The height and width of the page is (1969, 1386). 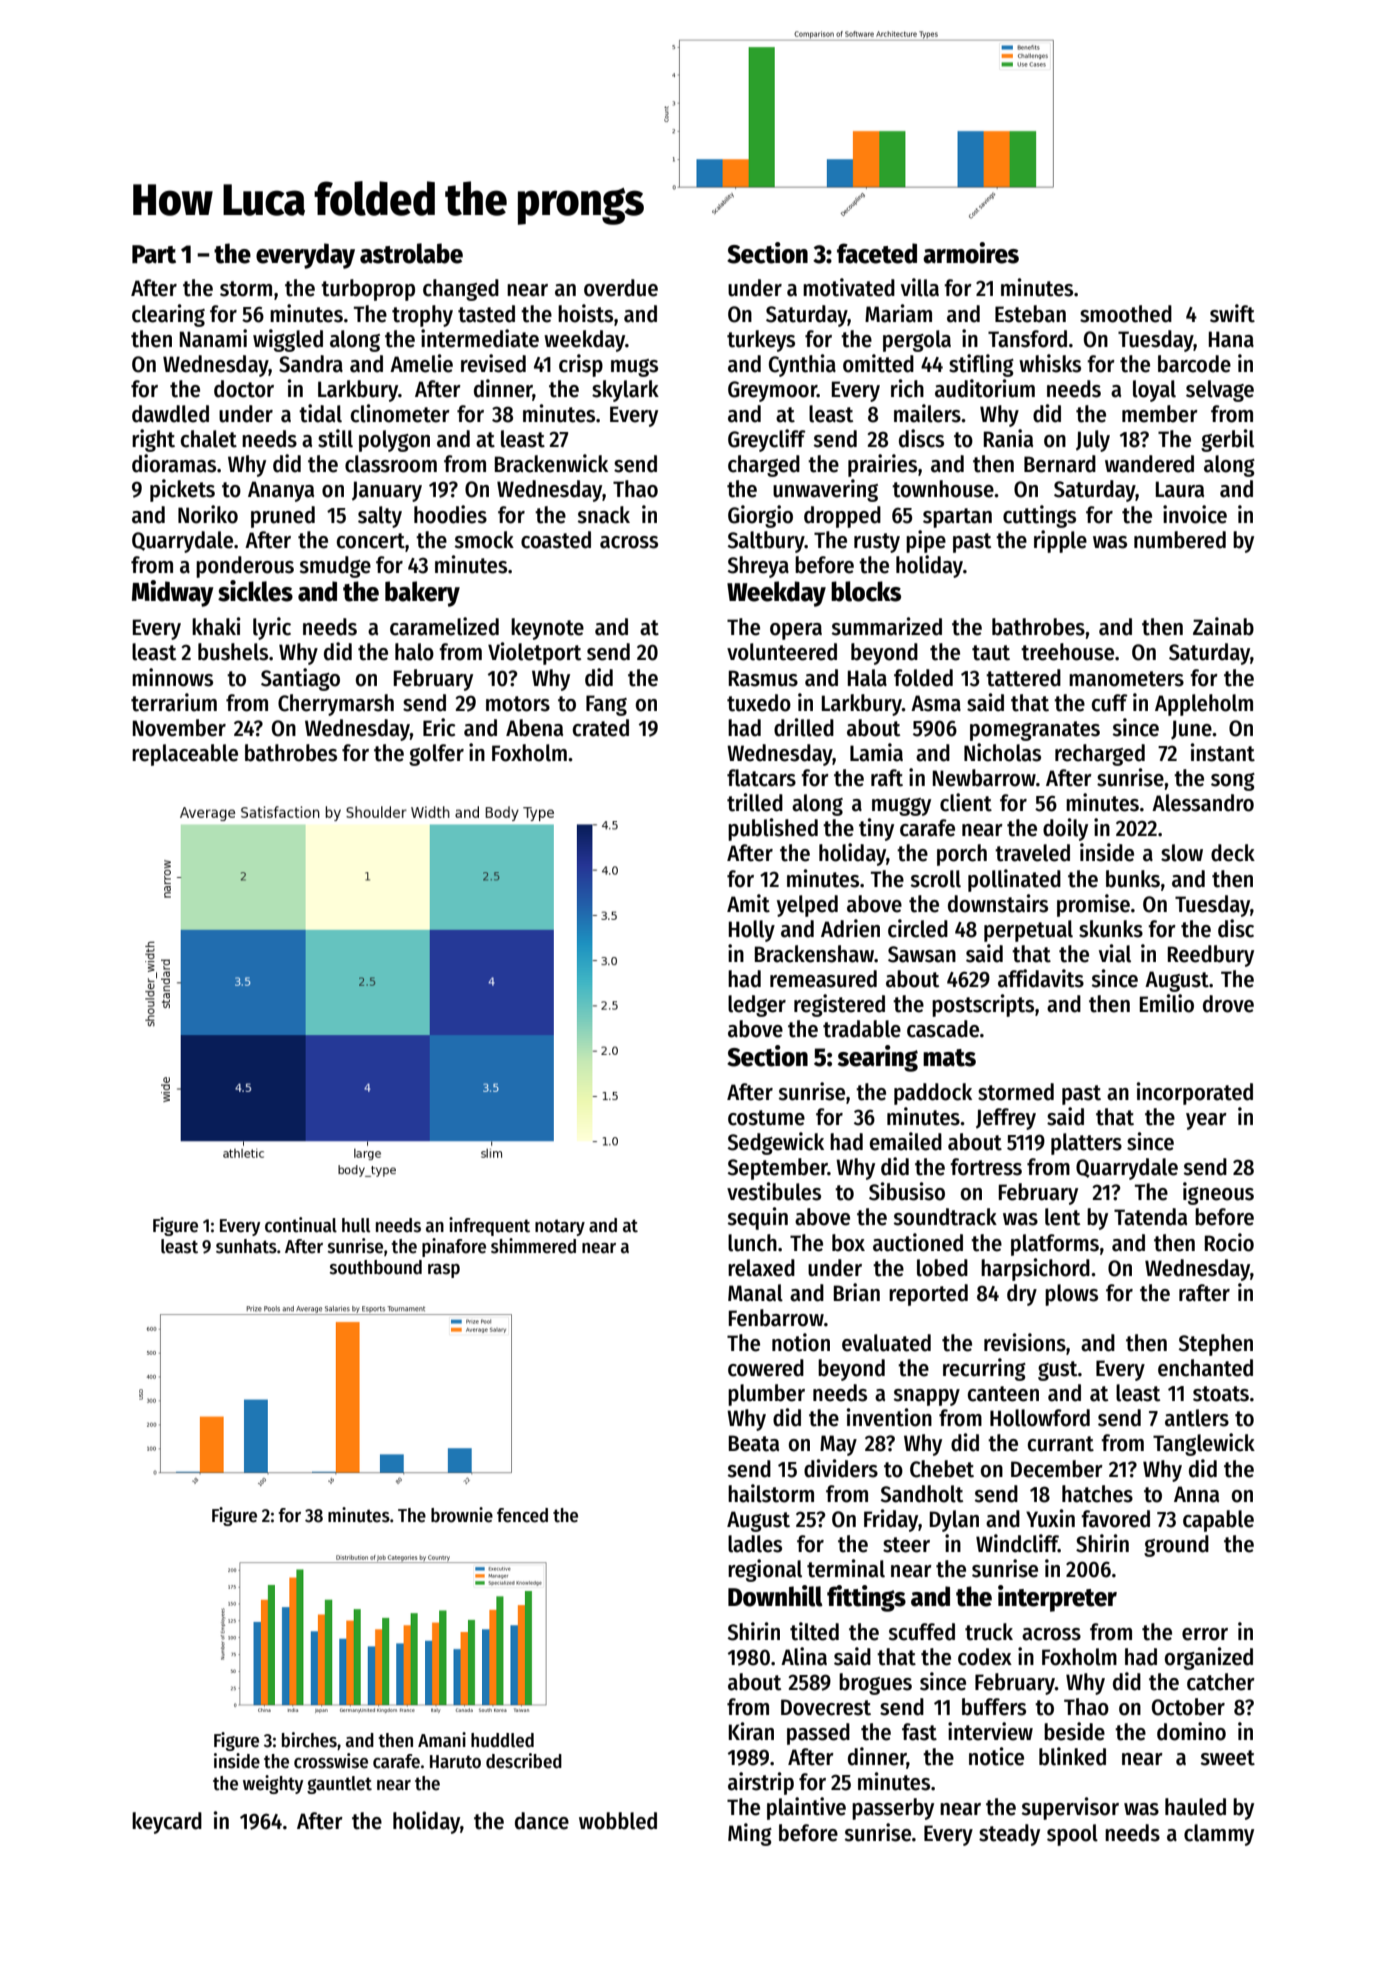 What do you see at coordinates (1220, 391) in the page?
I see `selvage` at bounding box center [1220, 391].
